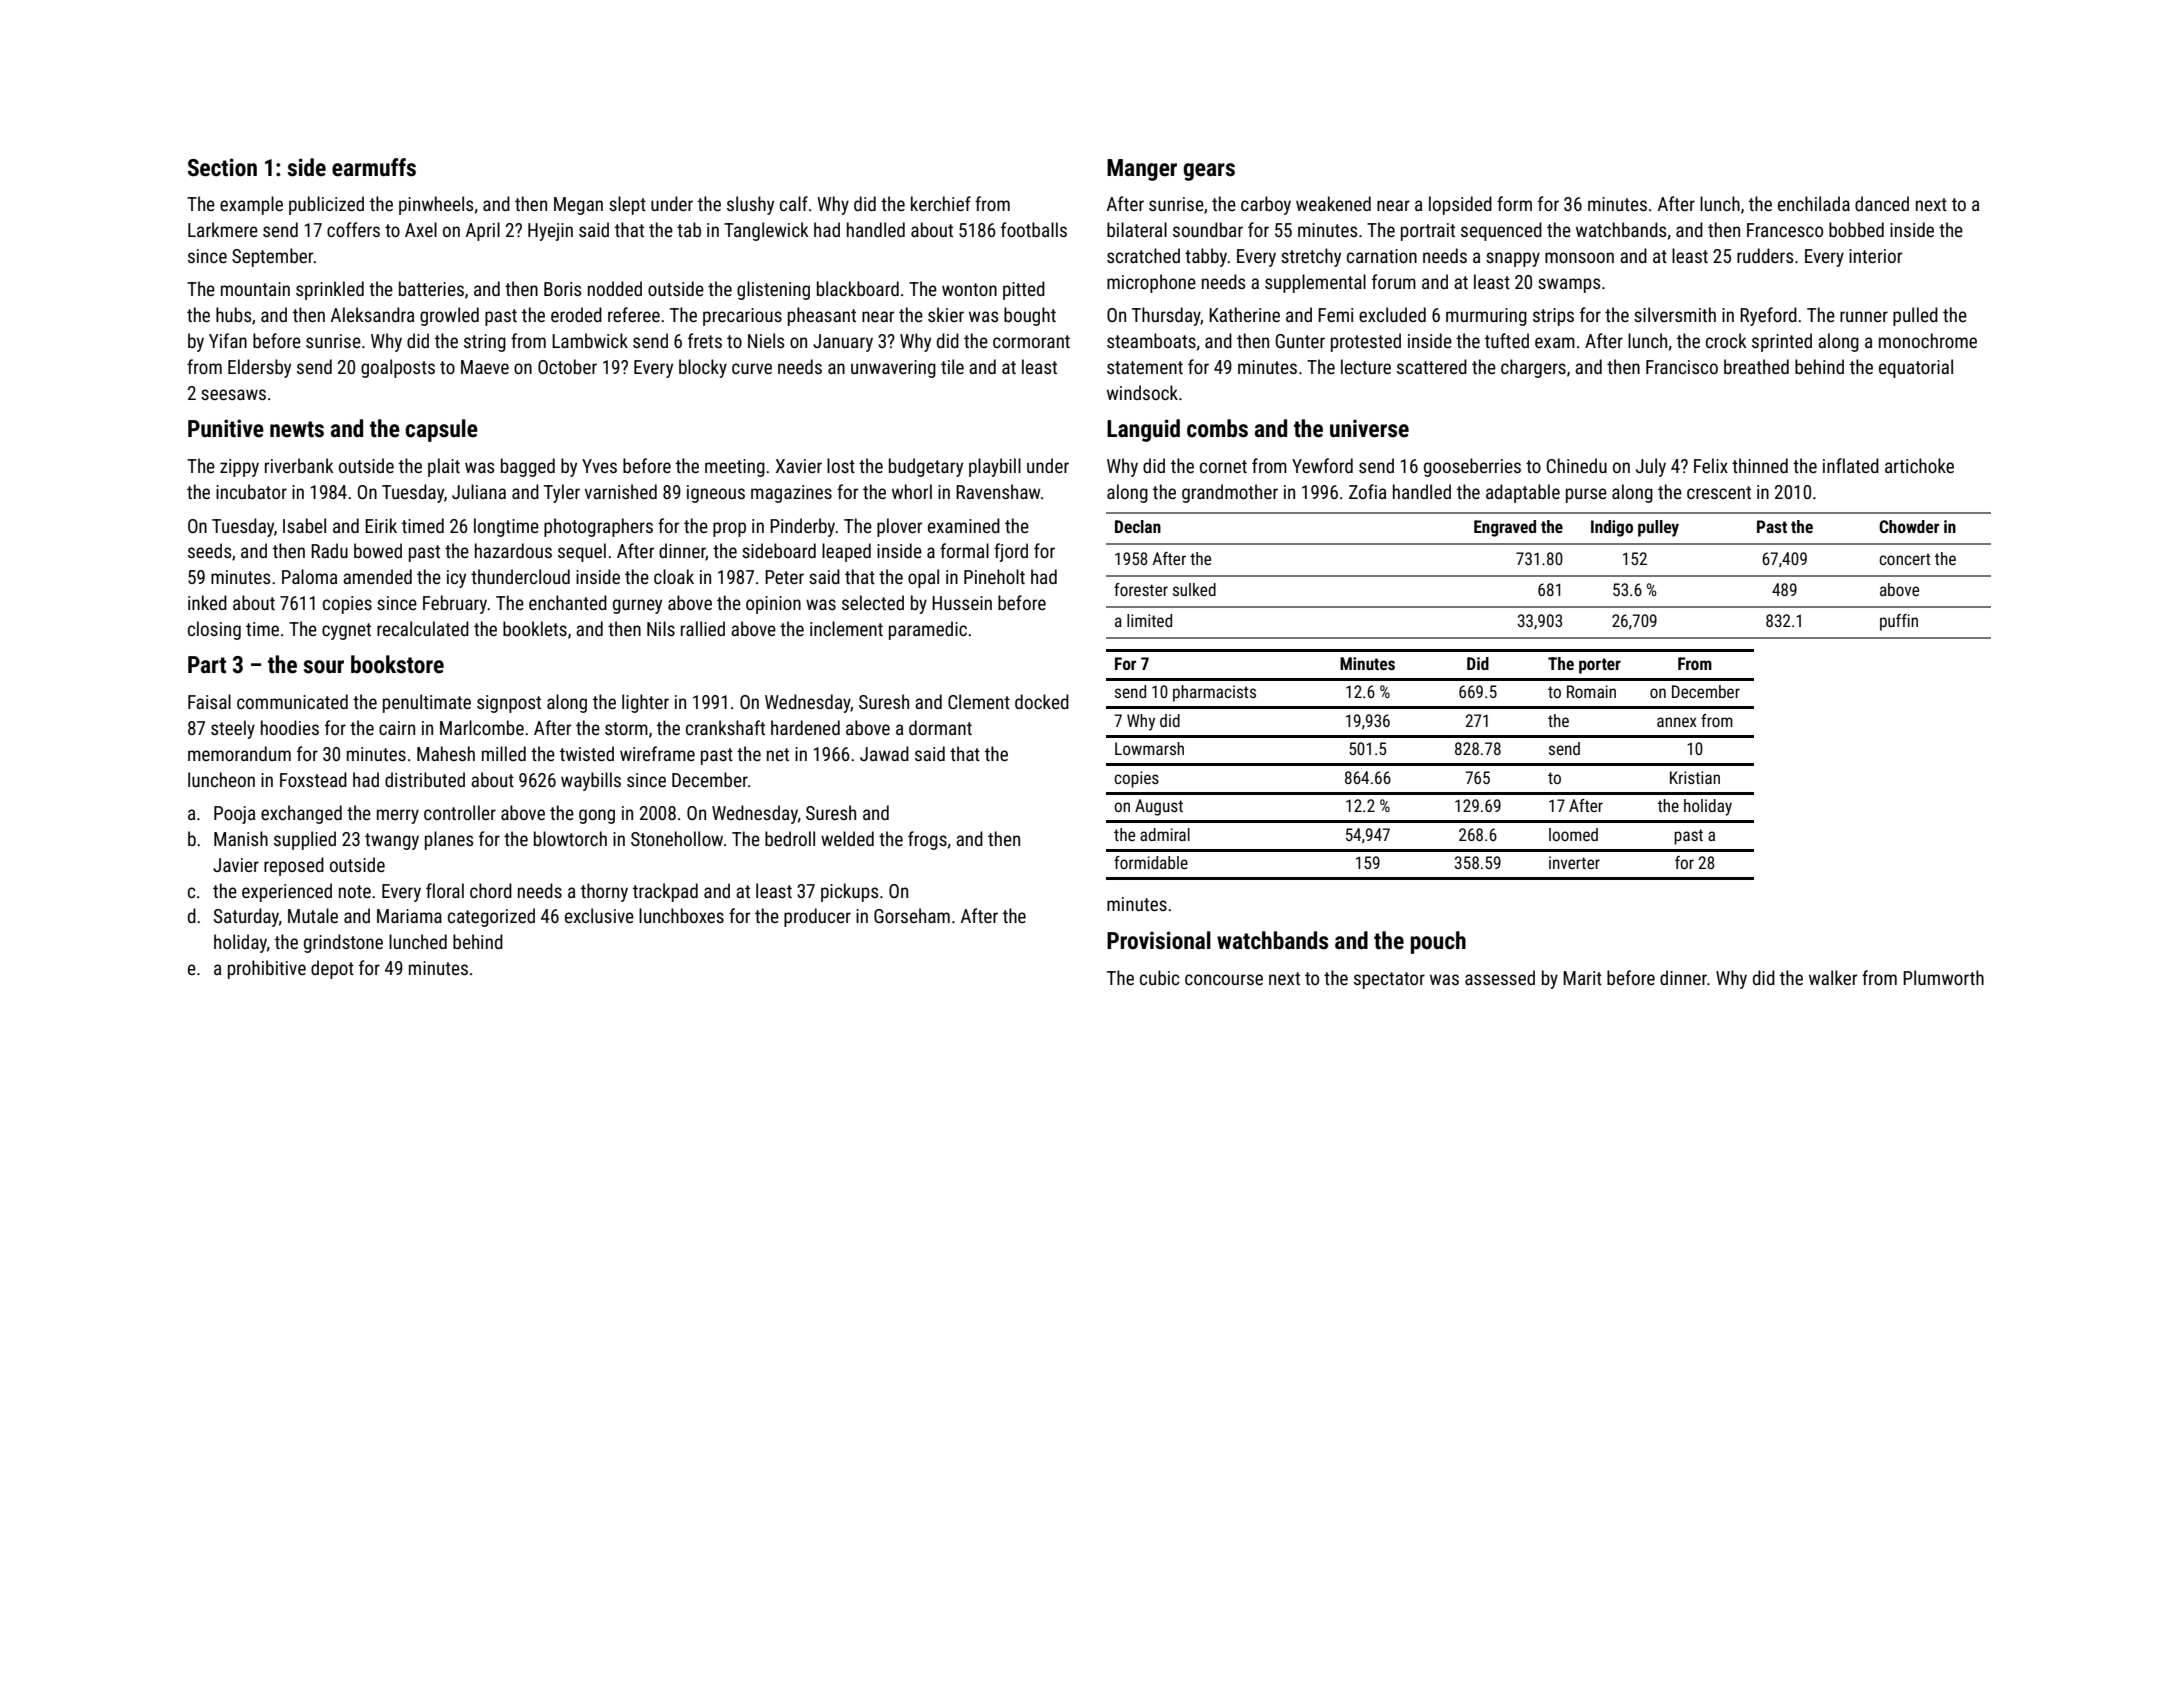 This document has height=1683, width=2178. Describe the element at coordinates (1142, 170) in the document. I see `Manger` at that location.
